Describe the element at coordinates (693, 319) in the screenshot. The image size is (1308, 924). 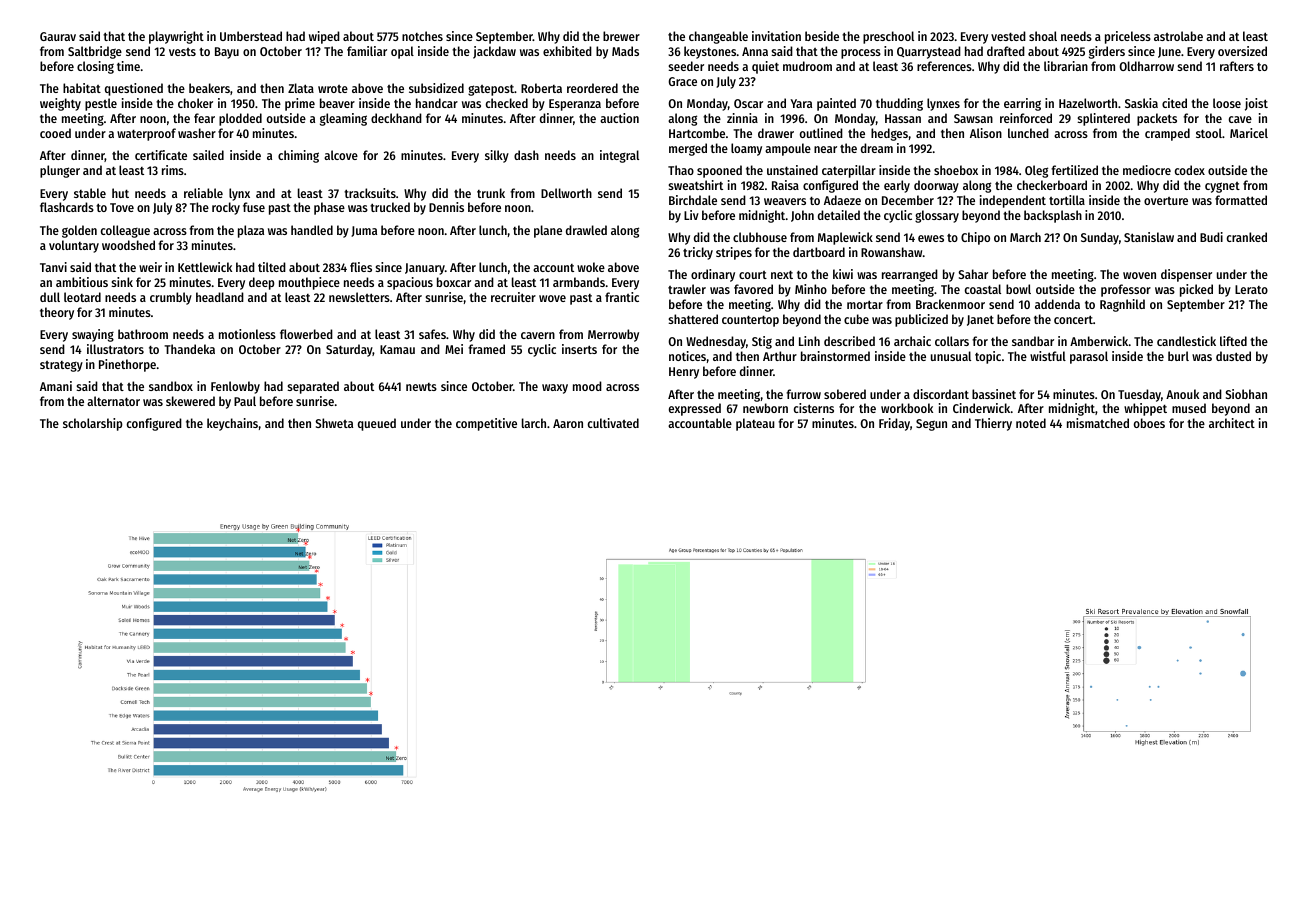
I see `shattered` at that location.
